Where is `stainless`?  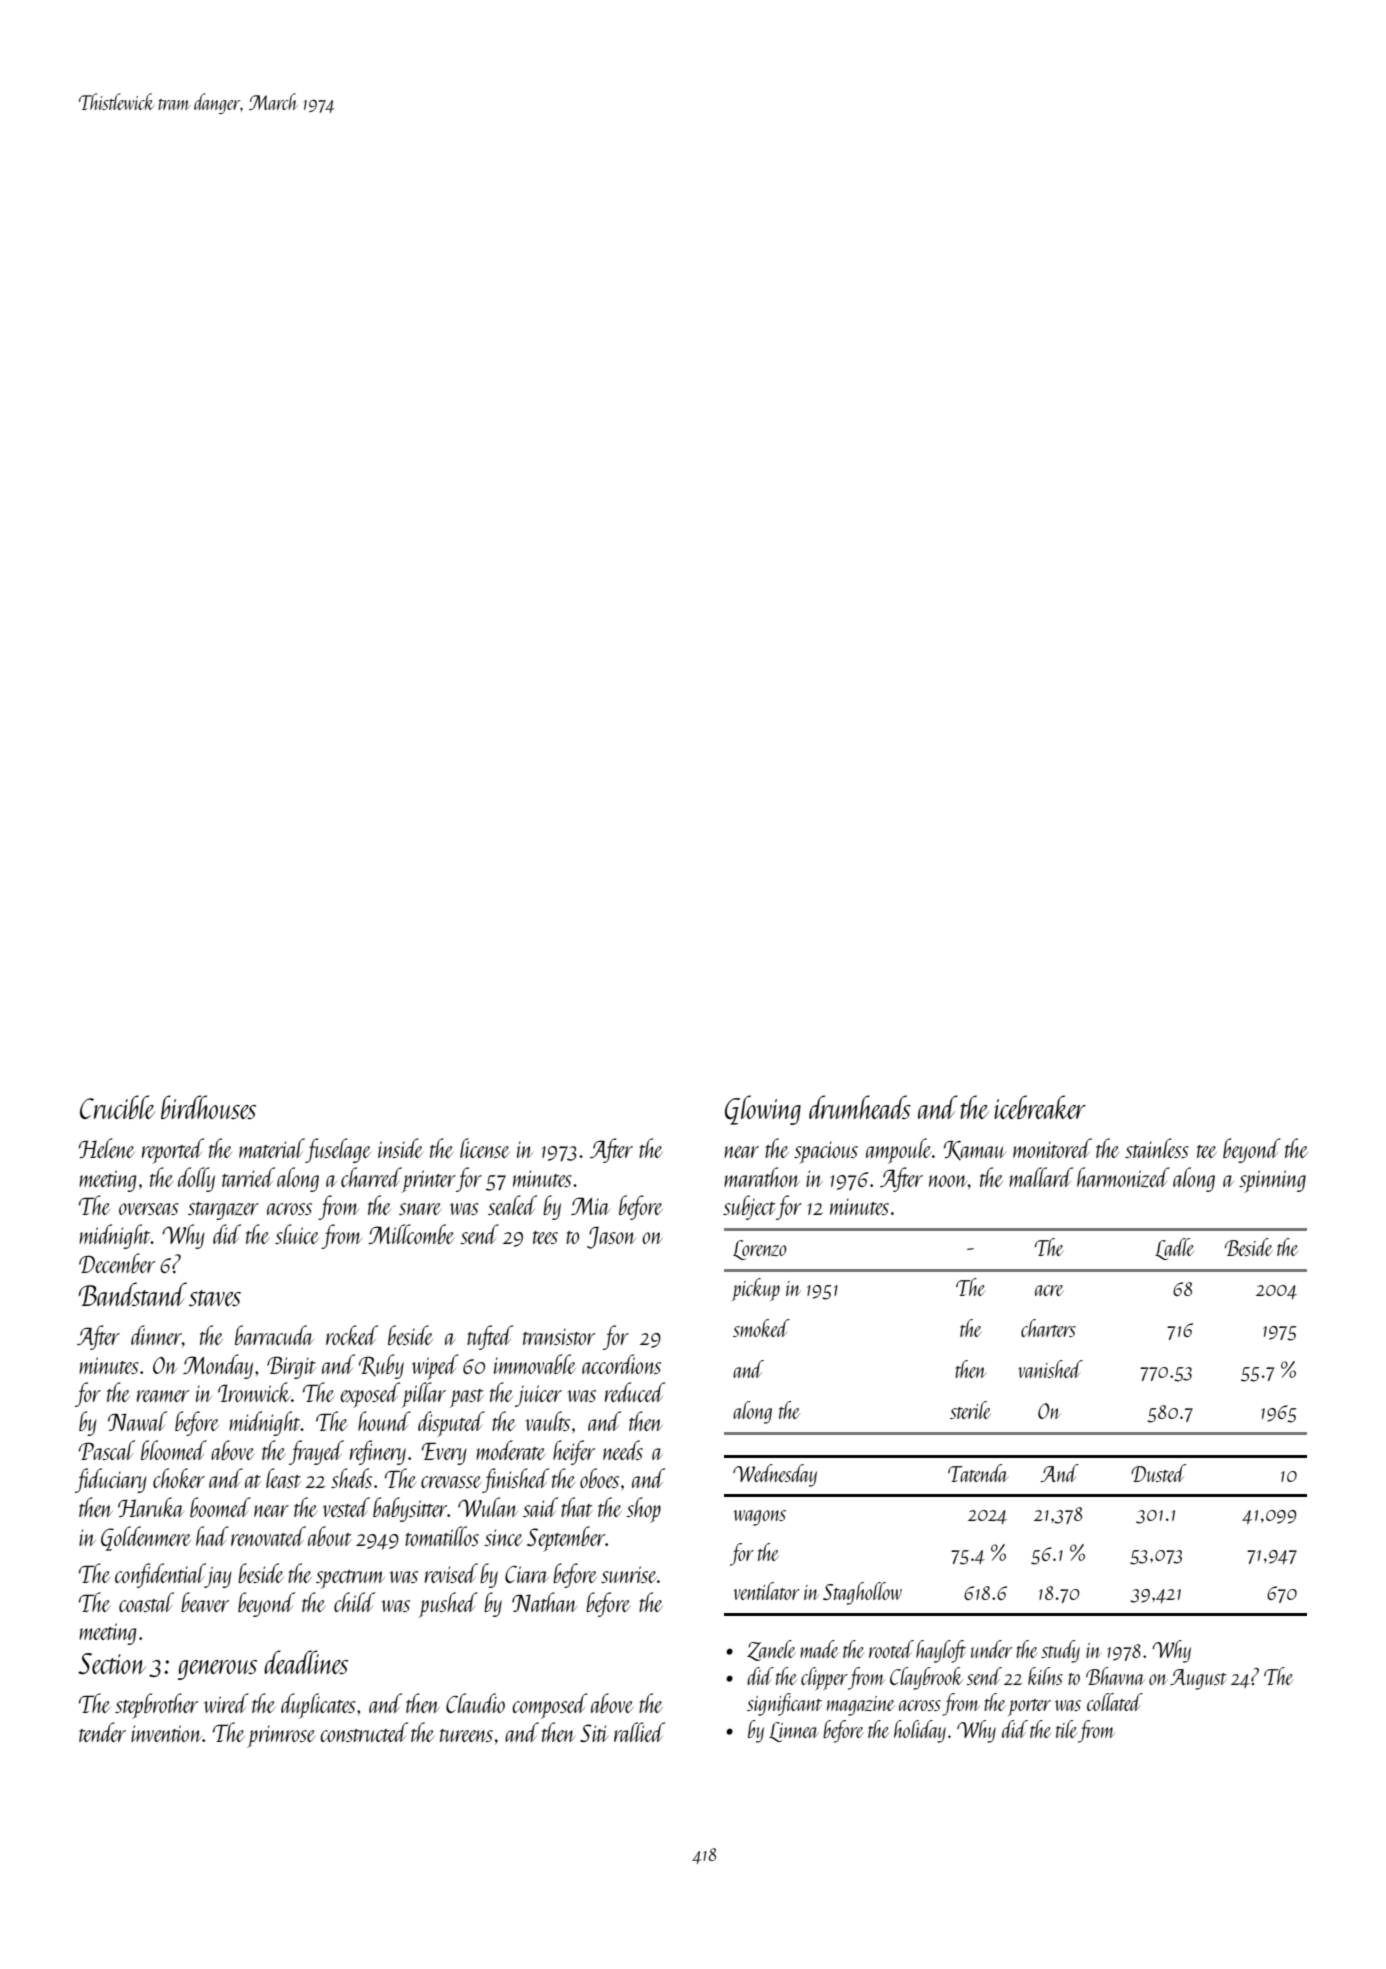 stainless is located at coordinates (1157, 1148).
